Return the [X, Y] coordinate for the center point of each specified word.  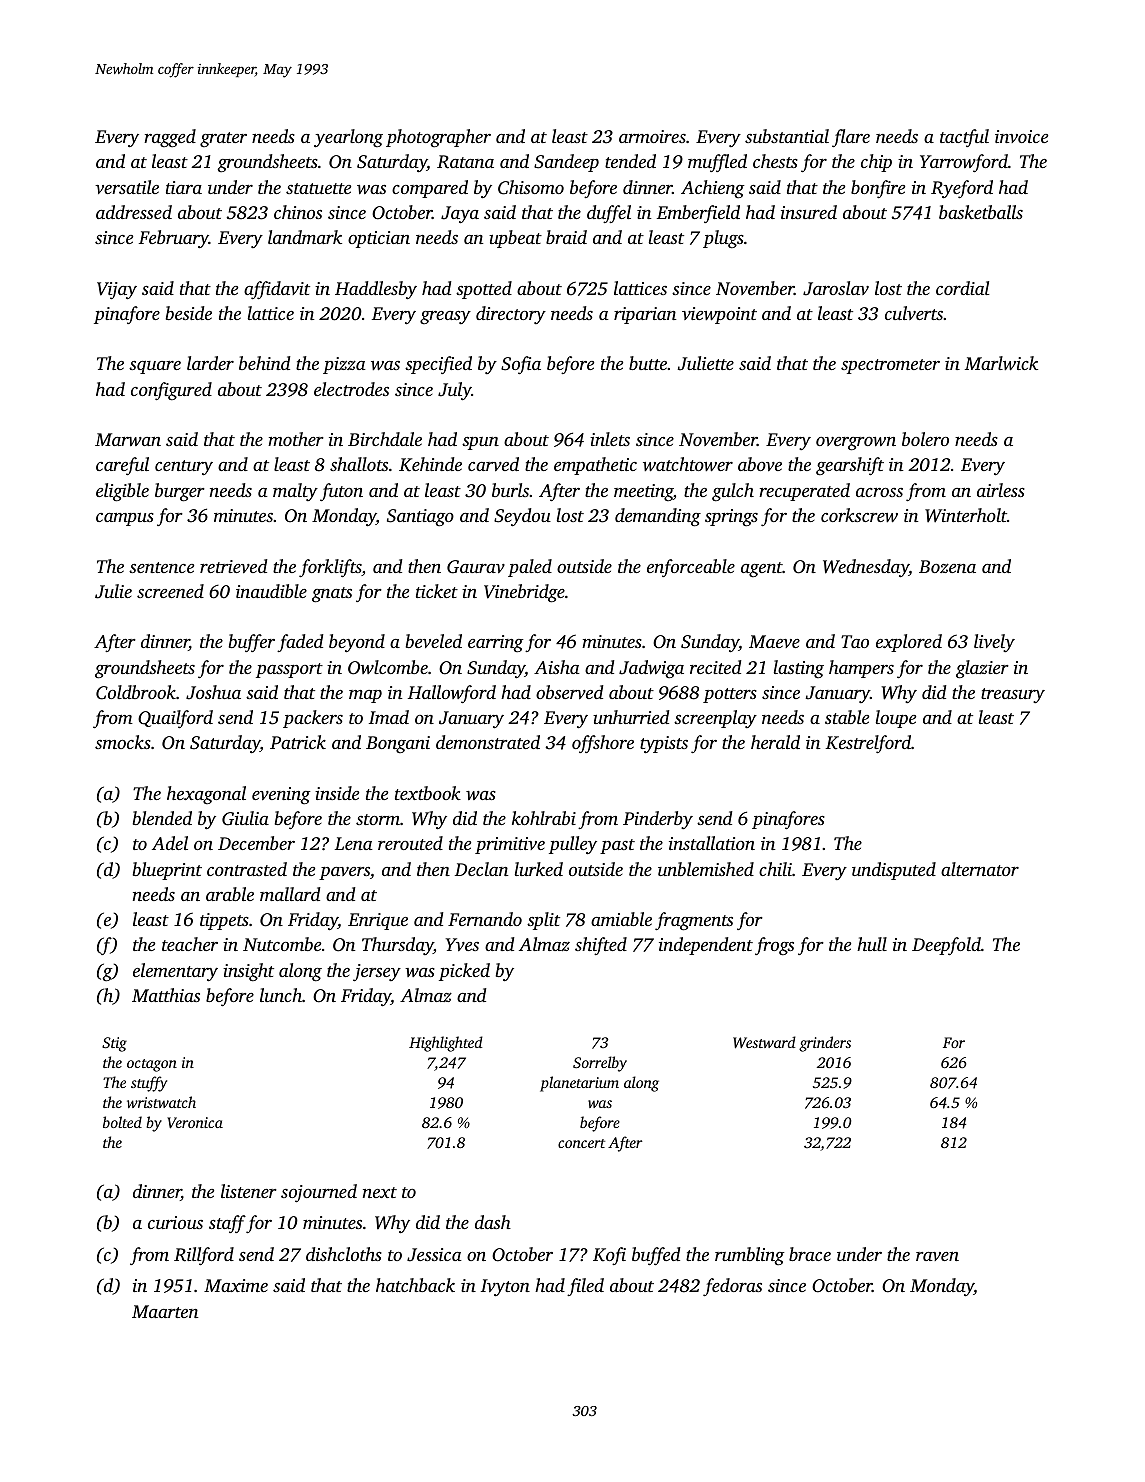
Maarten [165, 1311]
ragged [170, 138]
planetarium [579, 1084]
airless [1001, 490]
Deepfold [946, 946]
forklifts [330, 568]
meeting [643, 492]
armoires [652, 136]
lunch [281, 995]
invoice [1021, 136]
